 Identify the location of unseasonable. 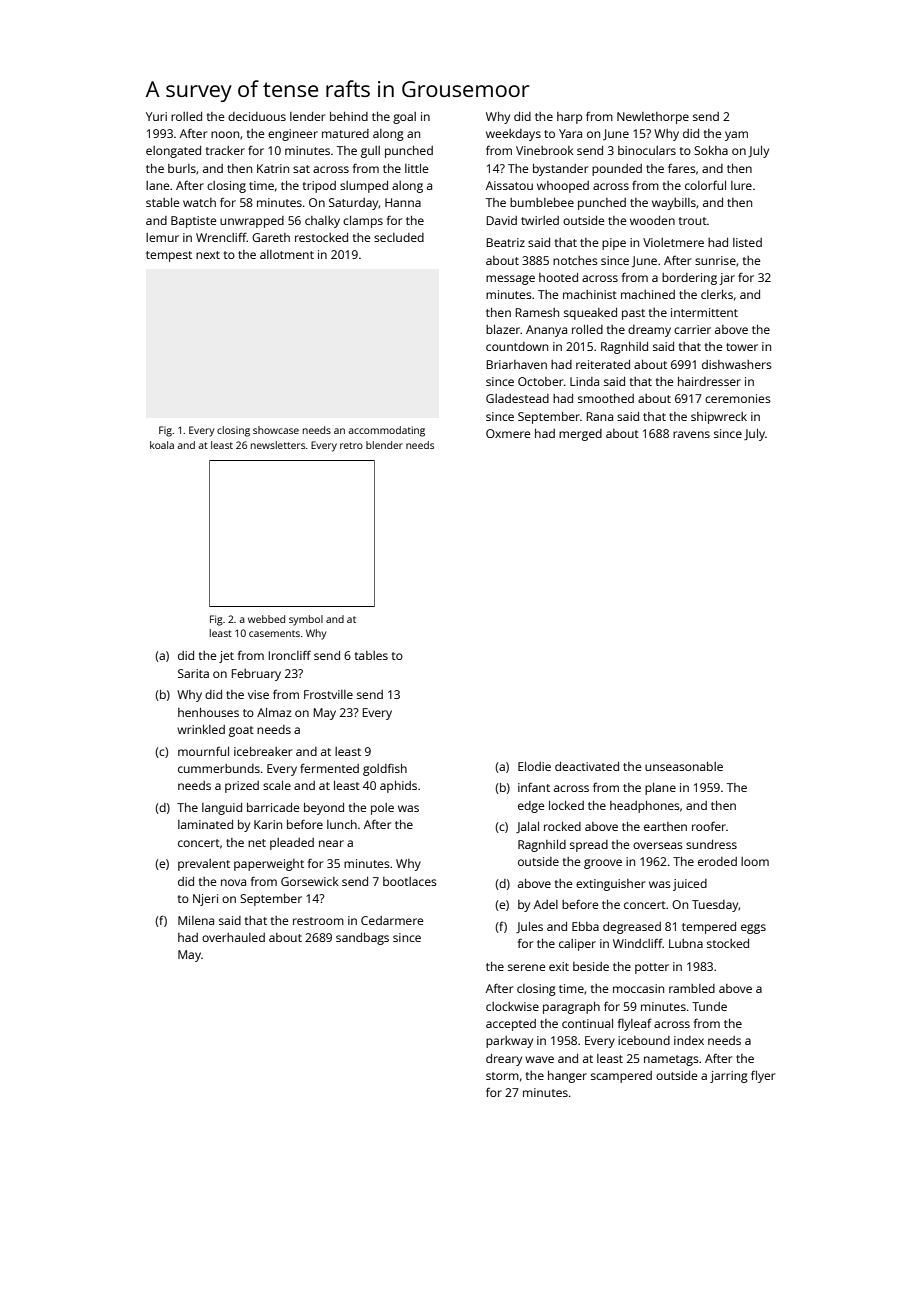
(684, 766).
